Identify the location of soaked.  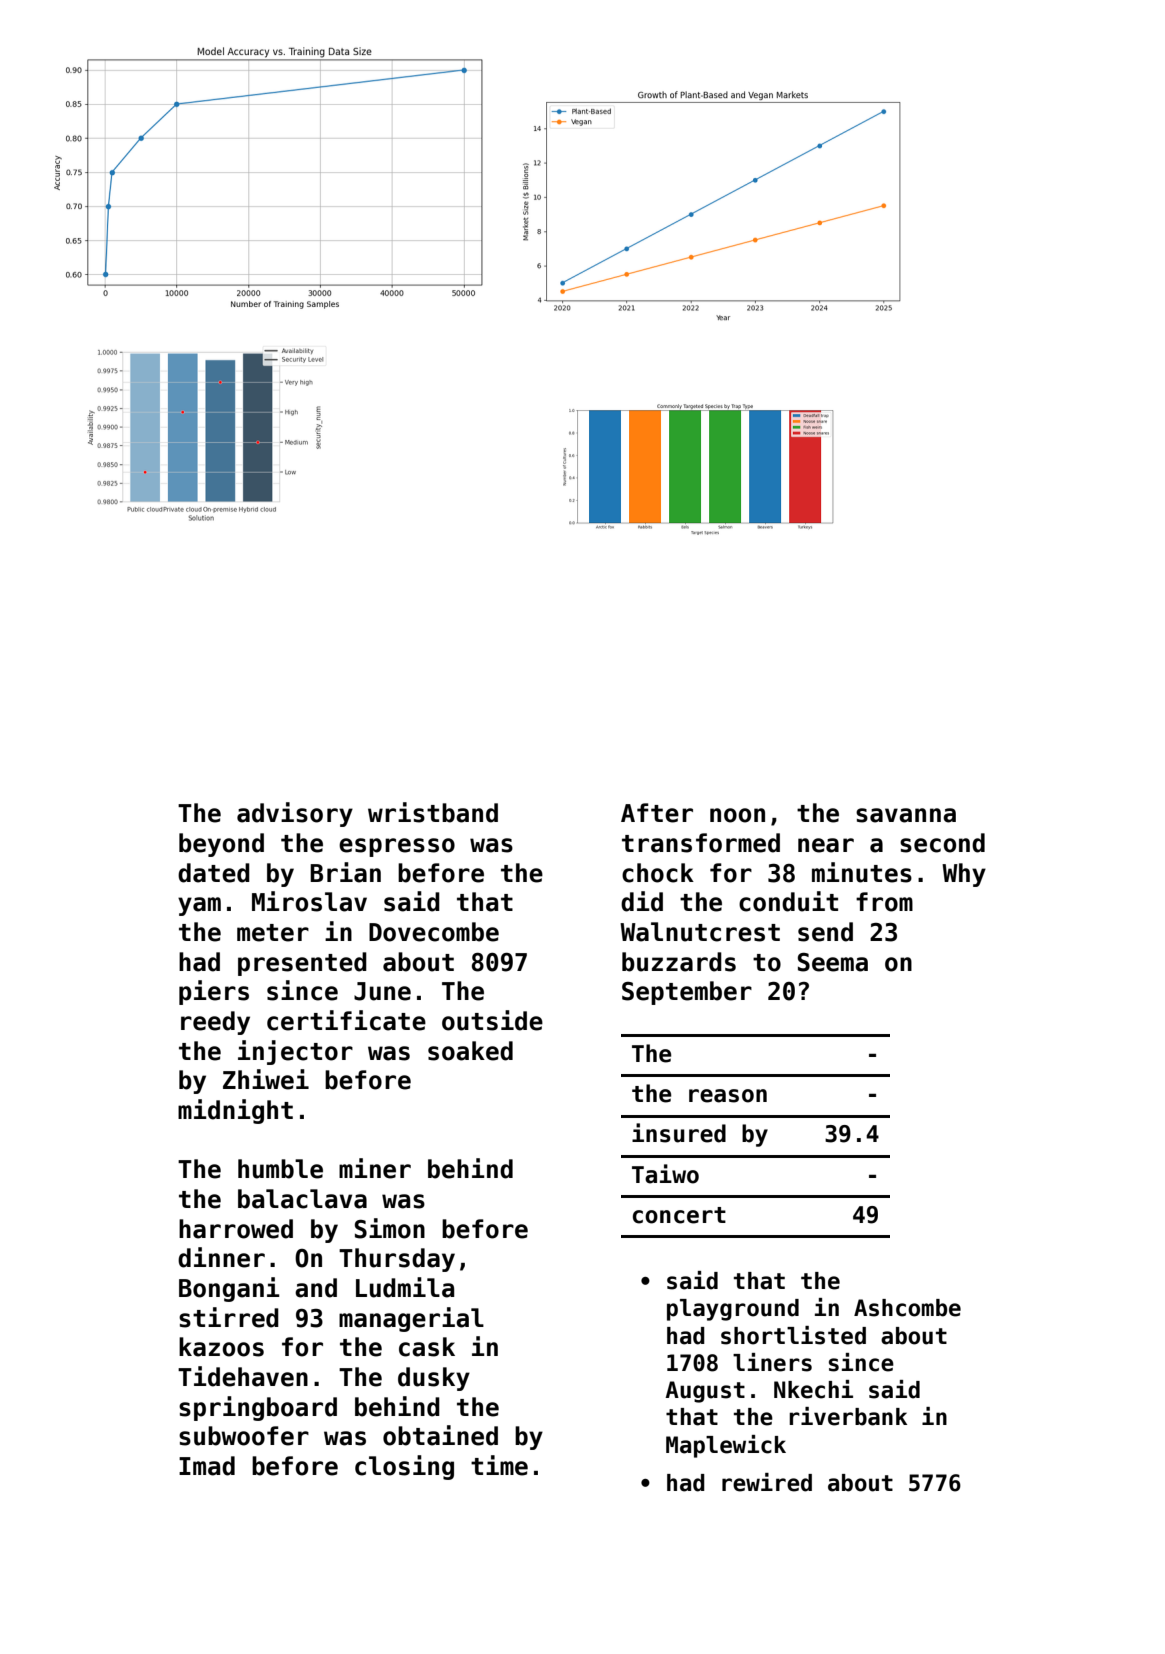
(470, 1051).
